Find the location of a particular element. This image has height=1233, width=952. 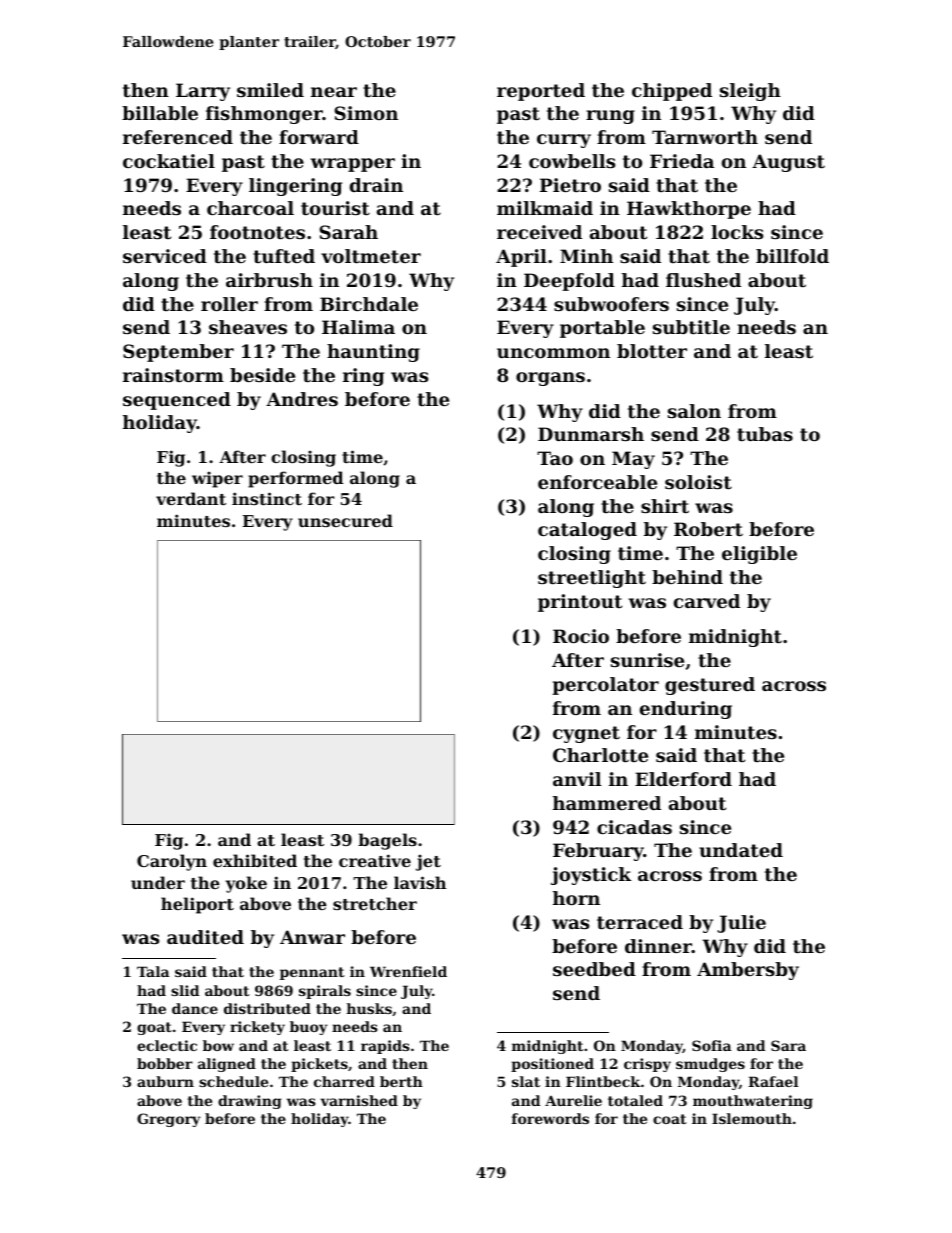

Rocio is located at coordinates (581, 636).
